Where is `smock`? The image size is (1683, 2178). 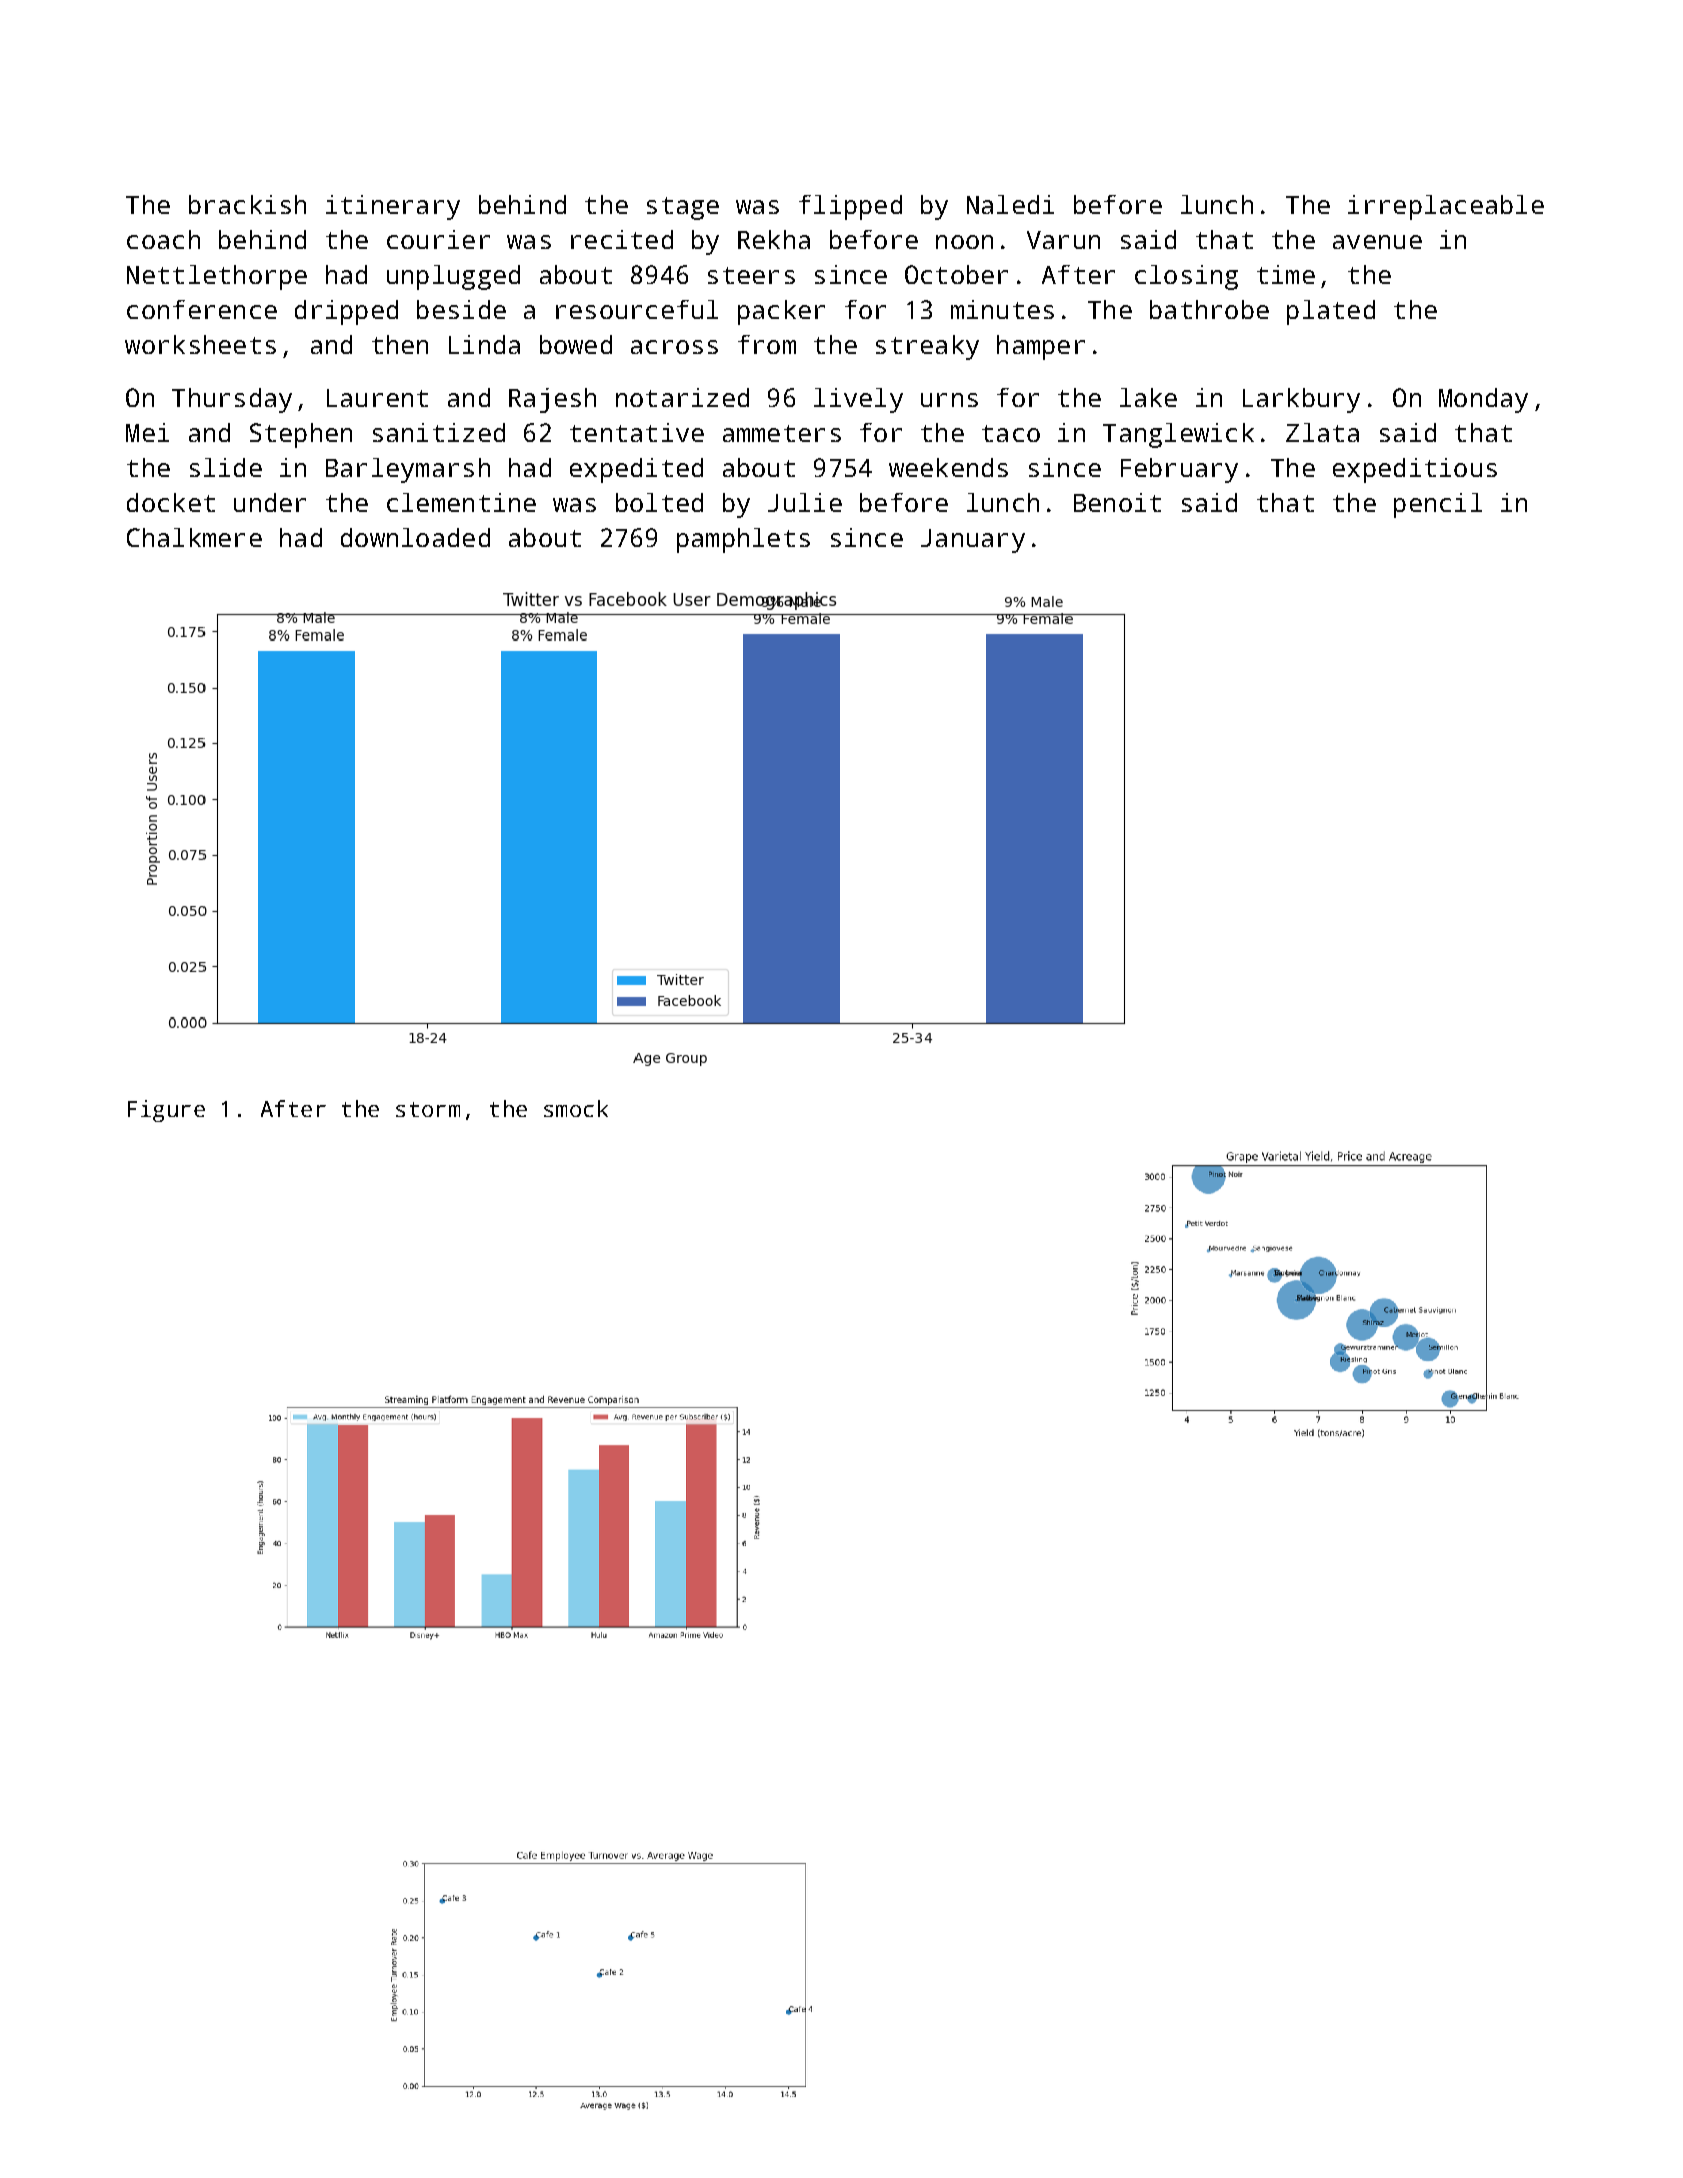 smock is located at coordinates (576, 1108).
